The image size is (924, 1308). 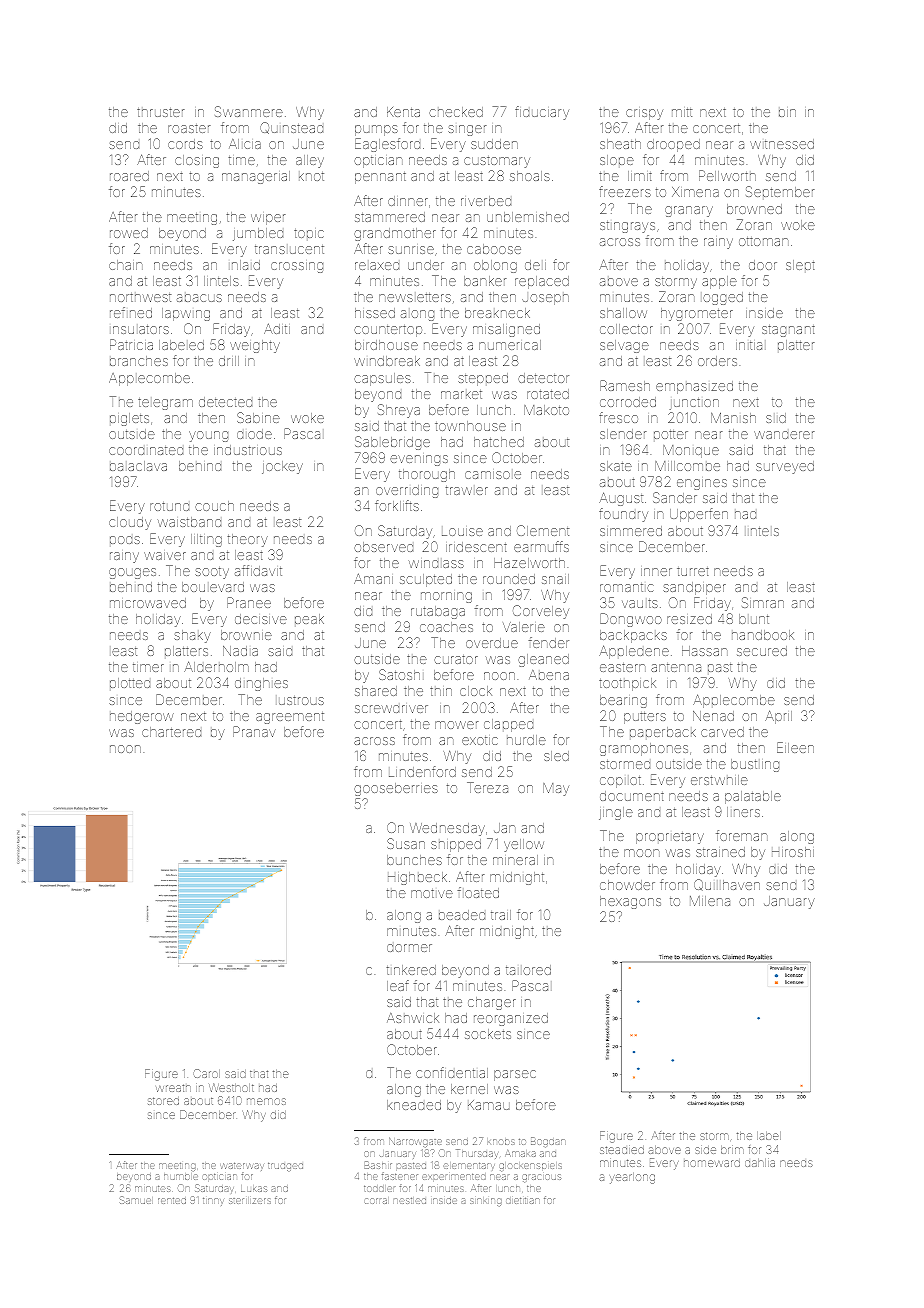 What do you see at coordinates (486, 1202) in the screenshot?
I see `sinking` at bounding box center [486, 1202].
